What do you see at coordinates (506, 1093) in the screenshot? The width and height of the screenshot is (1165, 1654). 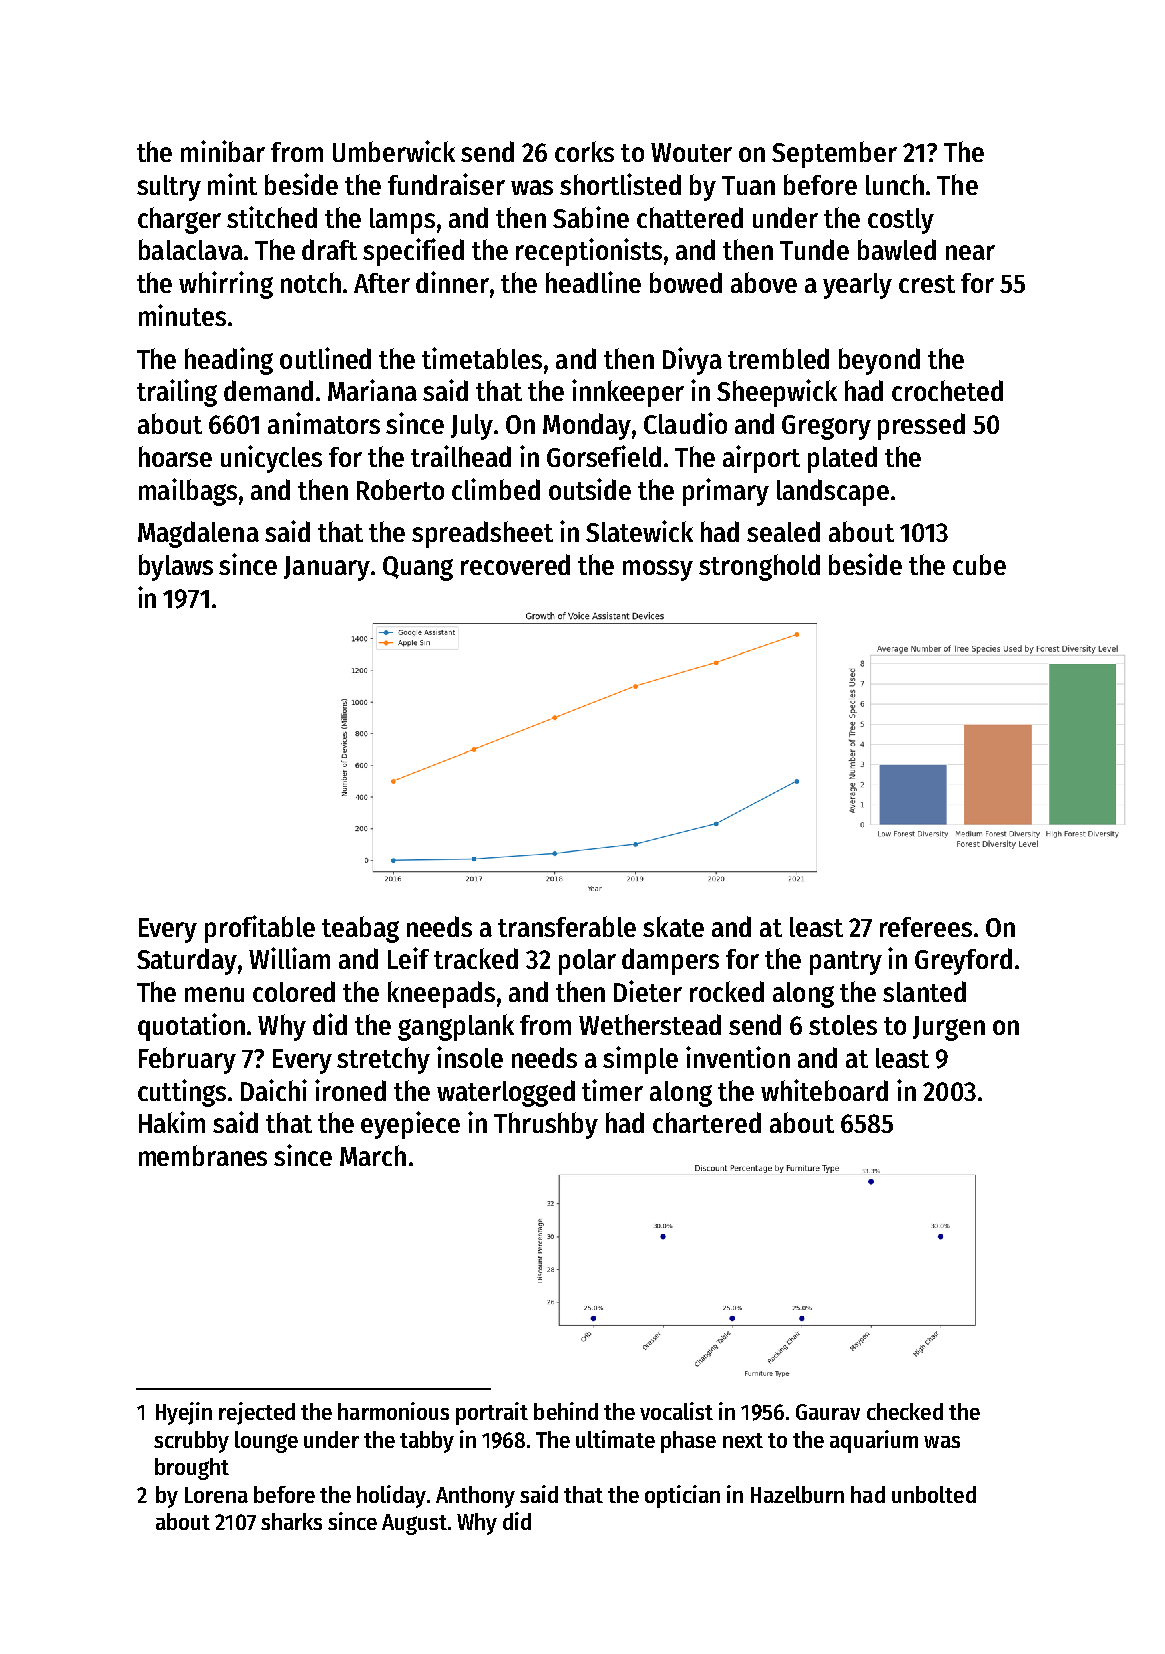 I see `waterlogged` at bounding box center [506, 1093].
